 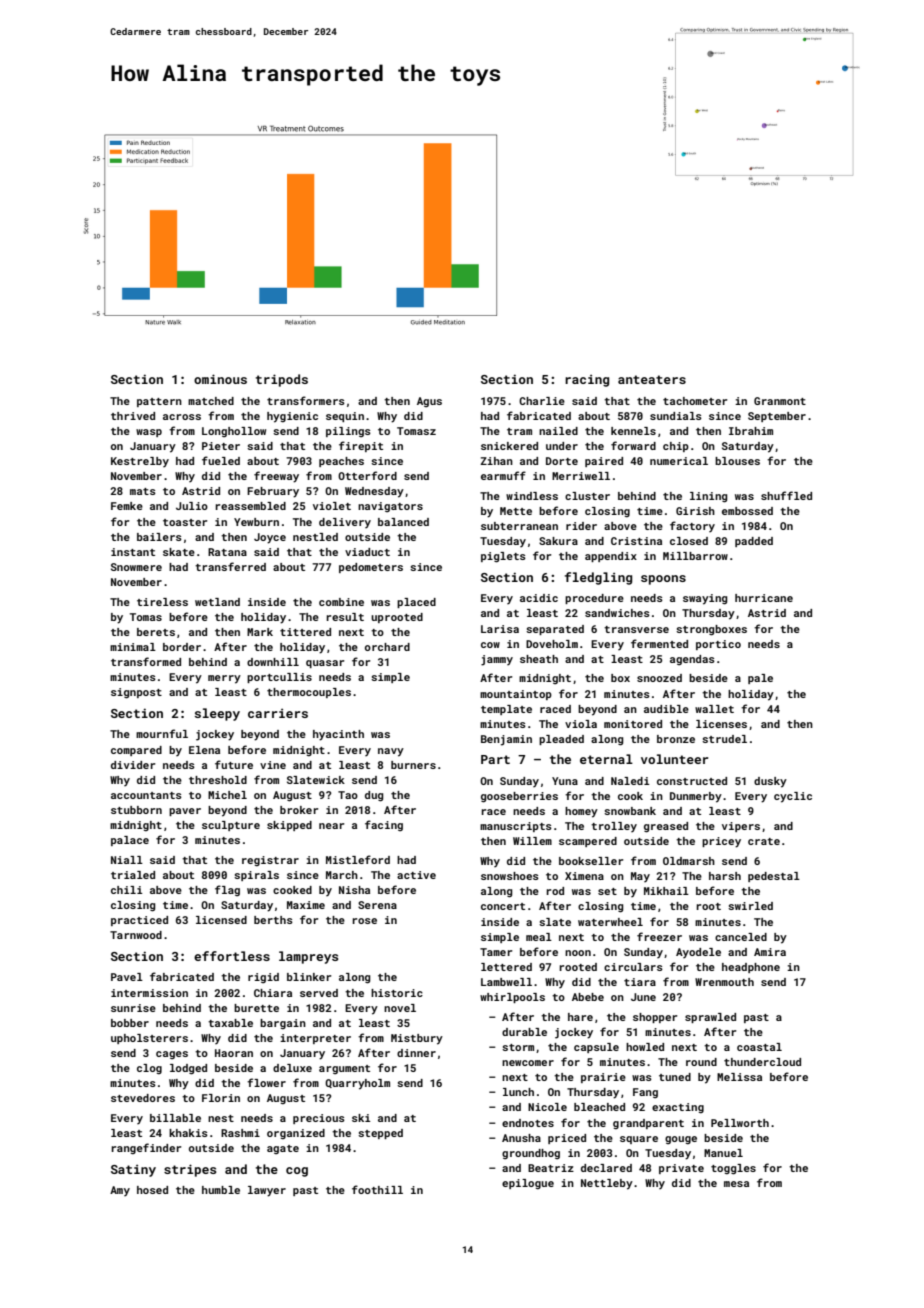 What do you see at coordinates (256, 876) in the screenshot?
I see `spirals` at bounding box center [256, 876].
